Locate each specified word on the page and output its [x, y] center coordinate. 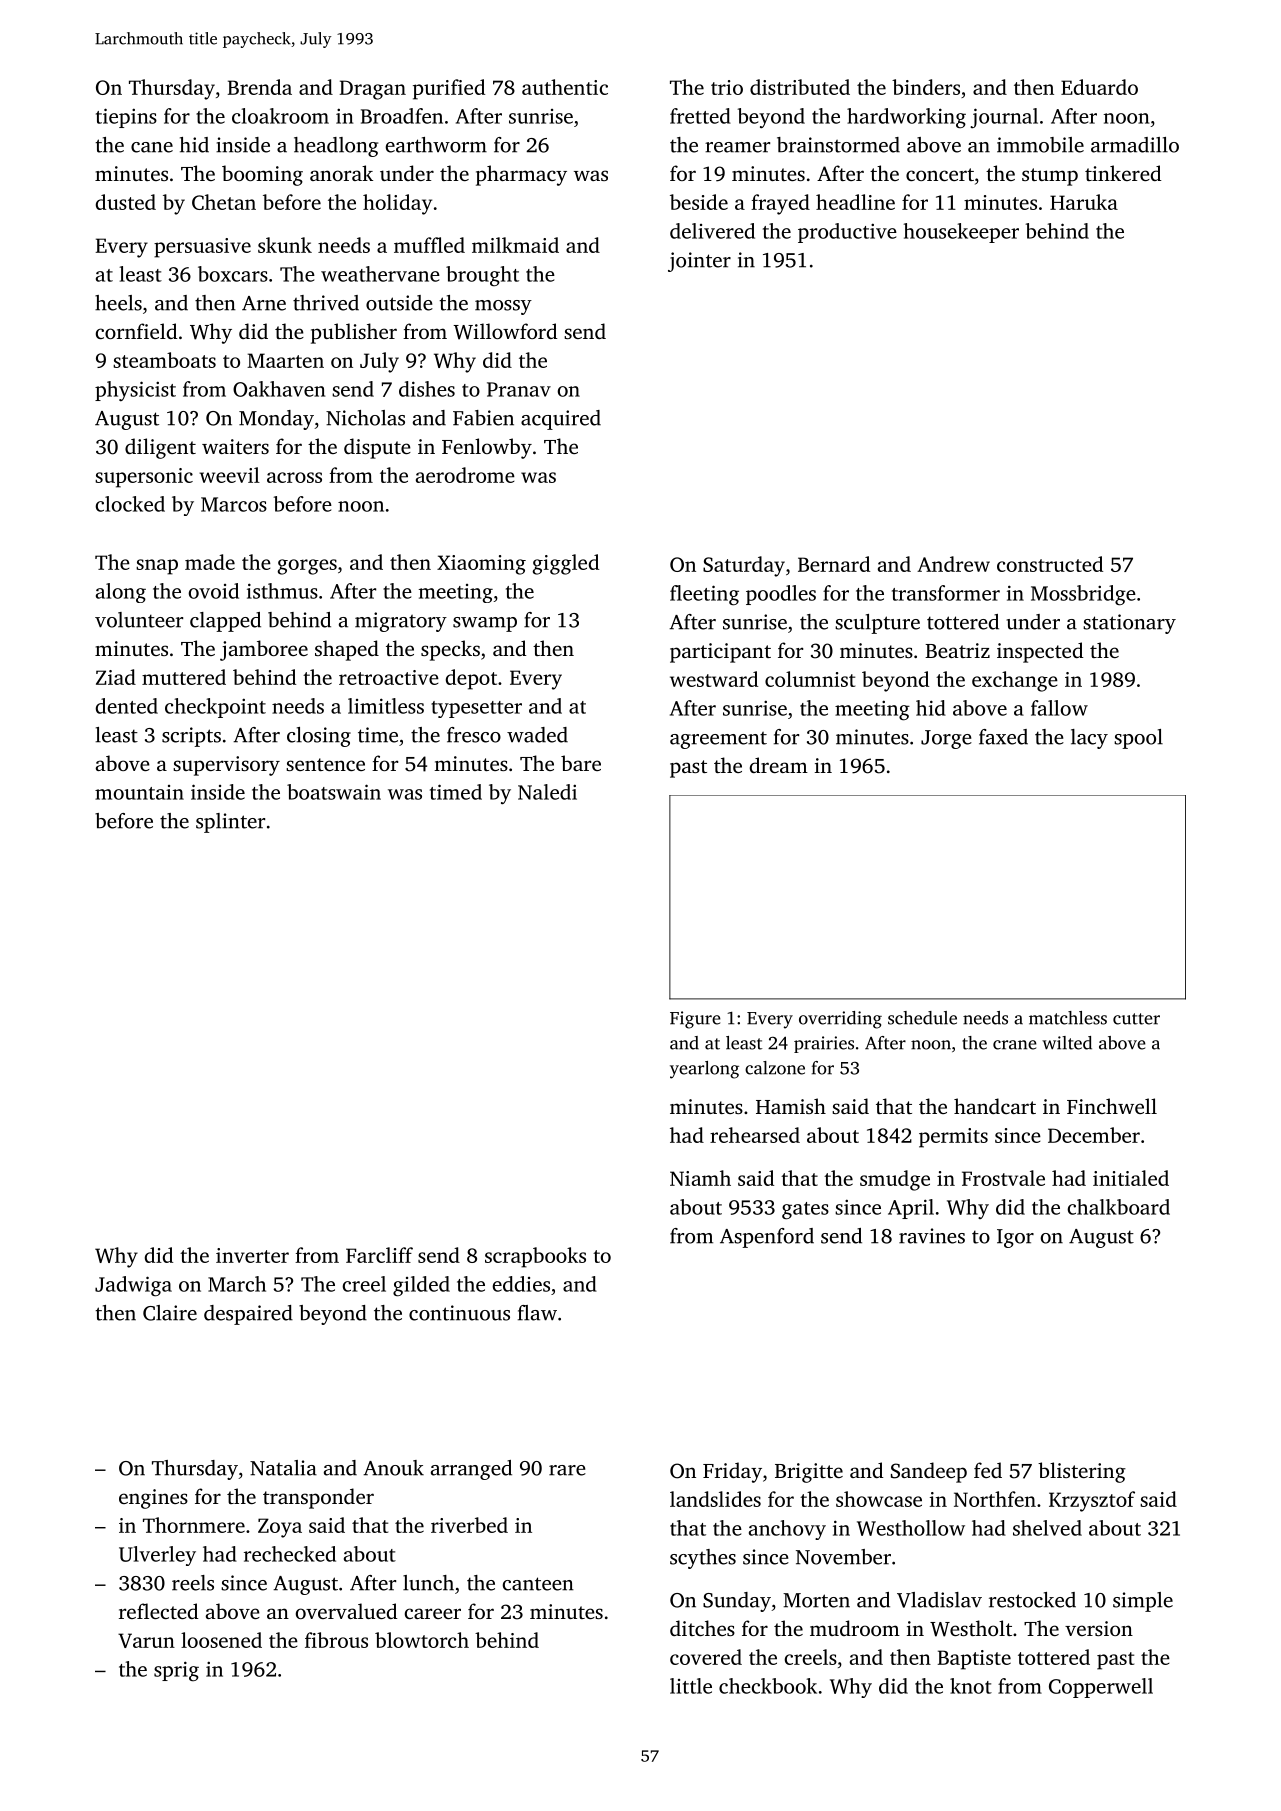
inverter [252, 1255]
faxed [1003, 737]
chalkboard [1118, 1207]
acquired [561, 420]
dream [779, 765]
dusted [126, 202]
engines [153, 1499]
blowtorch [422, 1640]
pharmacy [521, 175]
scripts [191, 737]
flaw [537, 1313]
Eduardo [1099, 87]
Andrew [953, 564]
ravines [932, 1236]
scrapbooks [535, 1257]
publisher [354, 333]
